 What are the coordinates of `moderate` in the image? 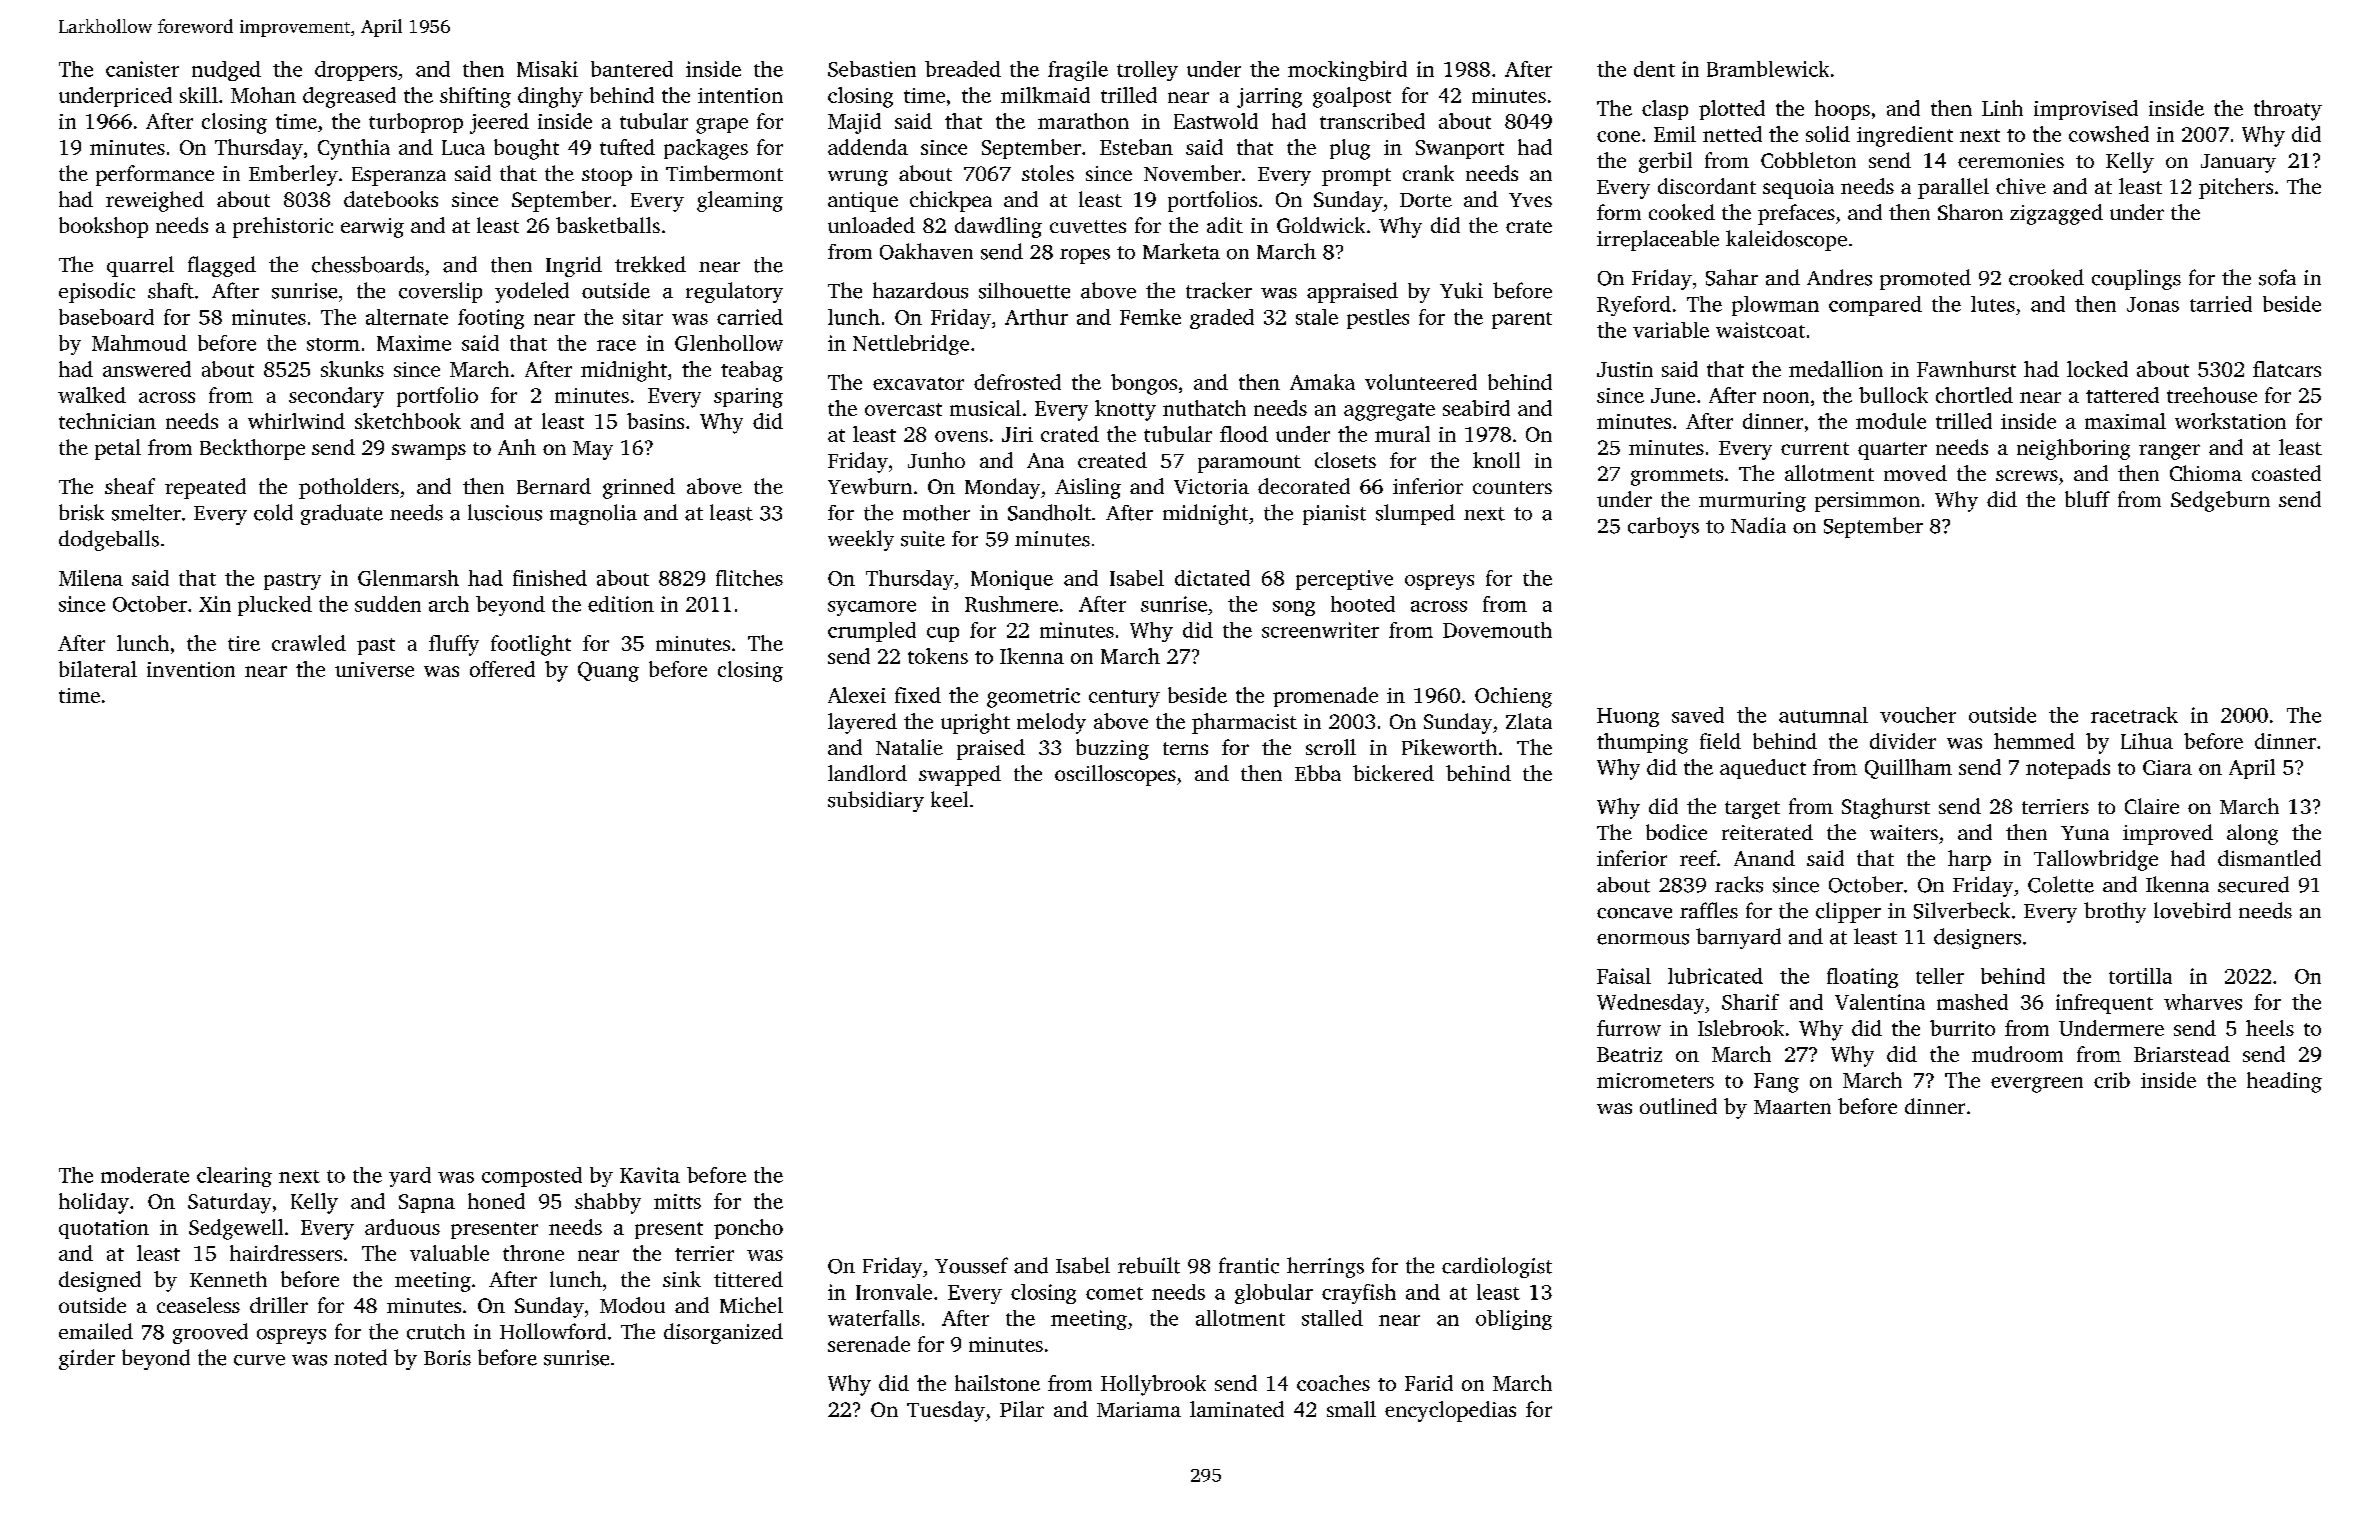 It's located at (145, 1175).
